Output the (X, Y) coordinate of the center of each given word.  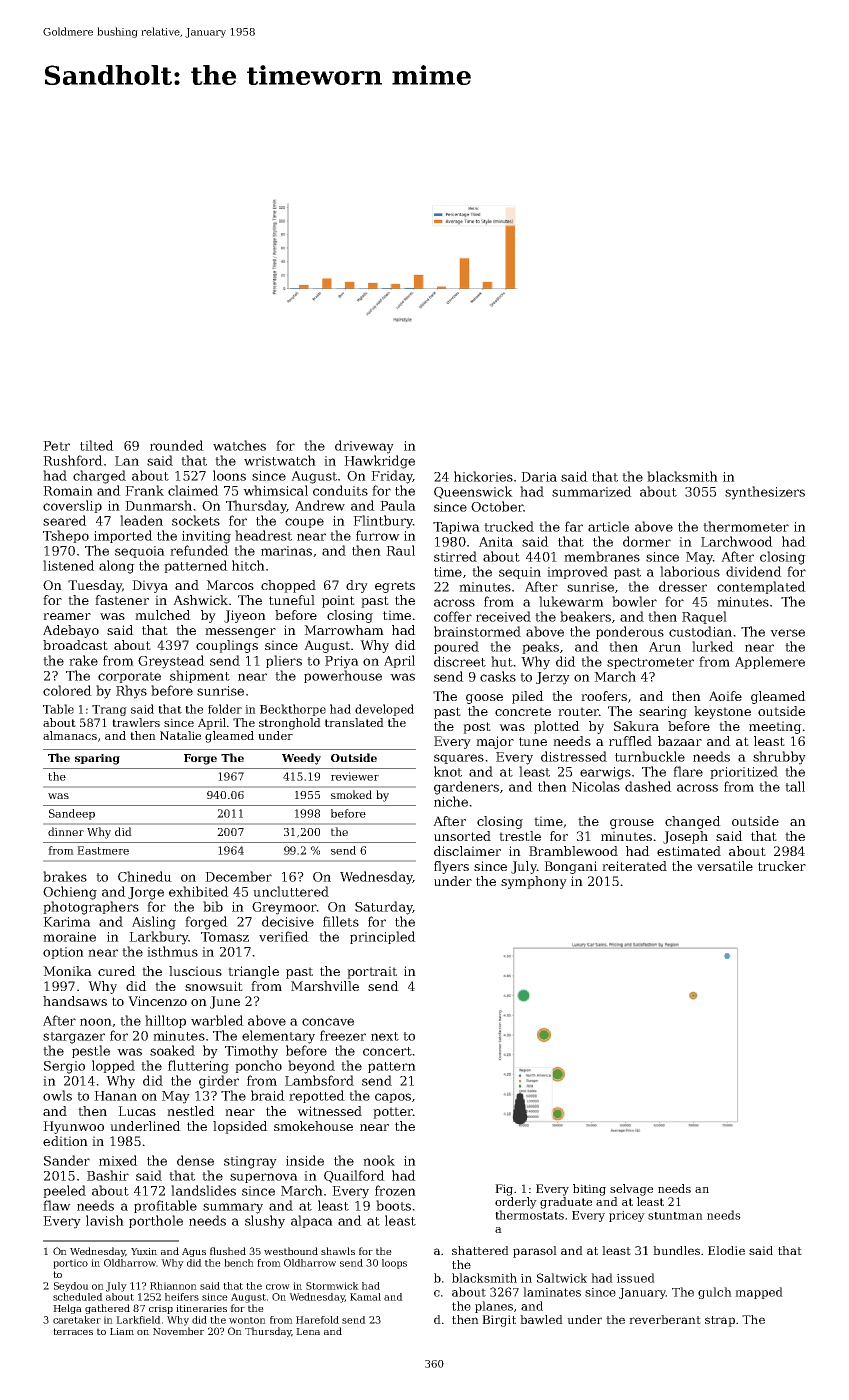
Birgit (499, 1321)
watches (239, 445)
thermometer (746, 526)
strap (720, 1321)
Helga (67, 1309)
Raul (400, 550)
